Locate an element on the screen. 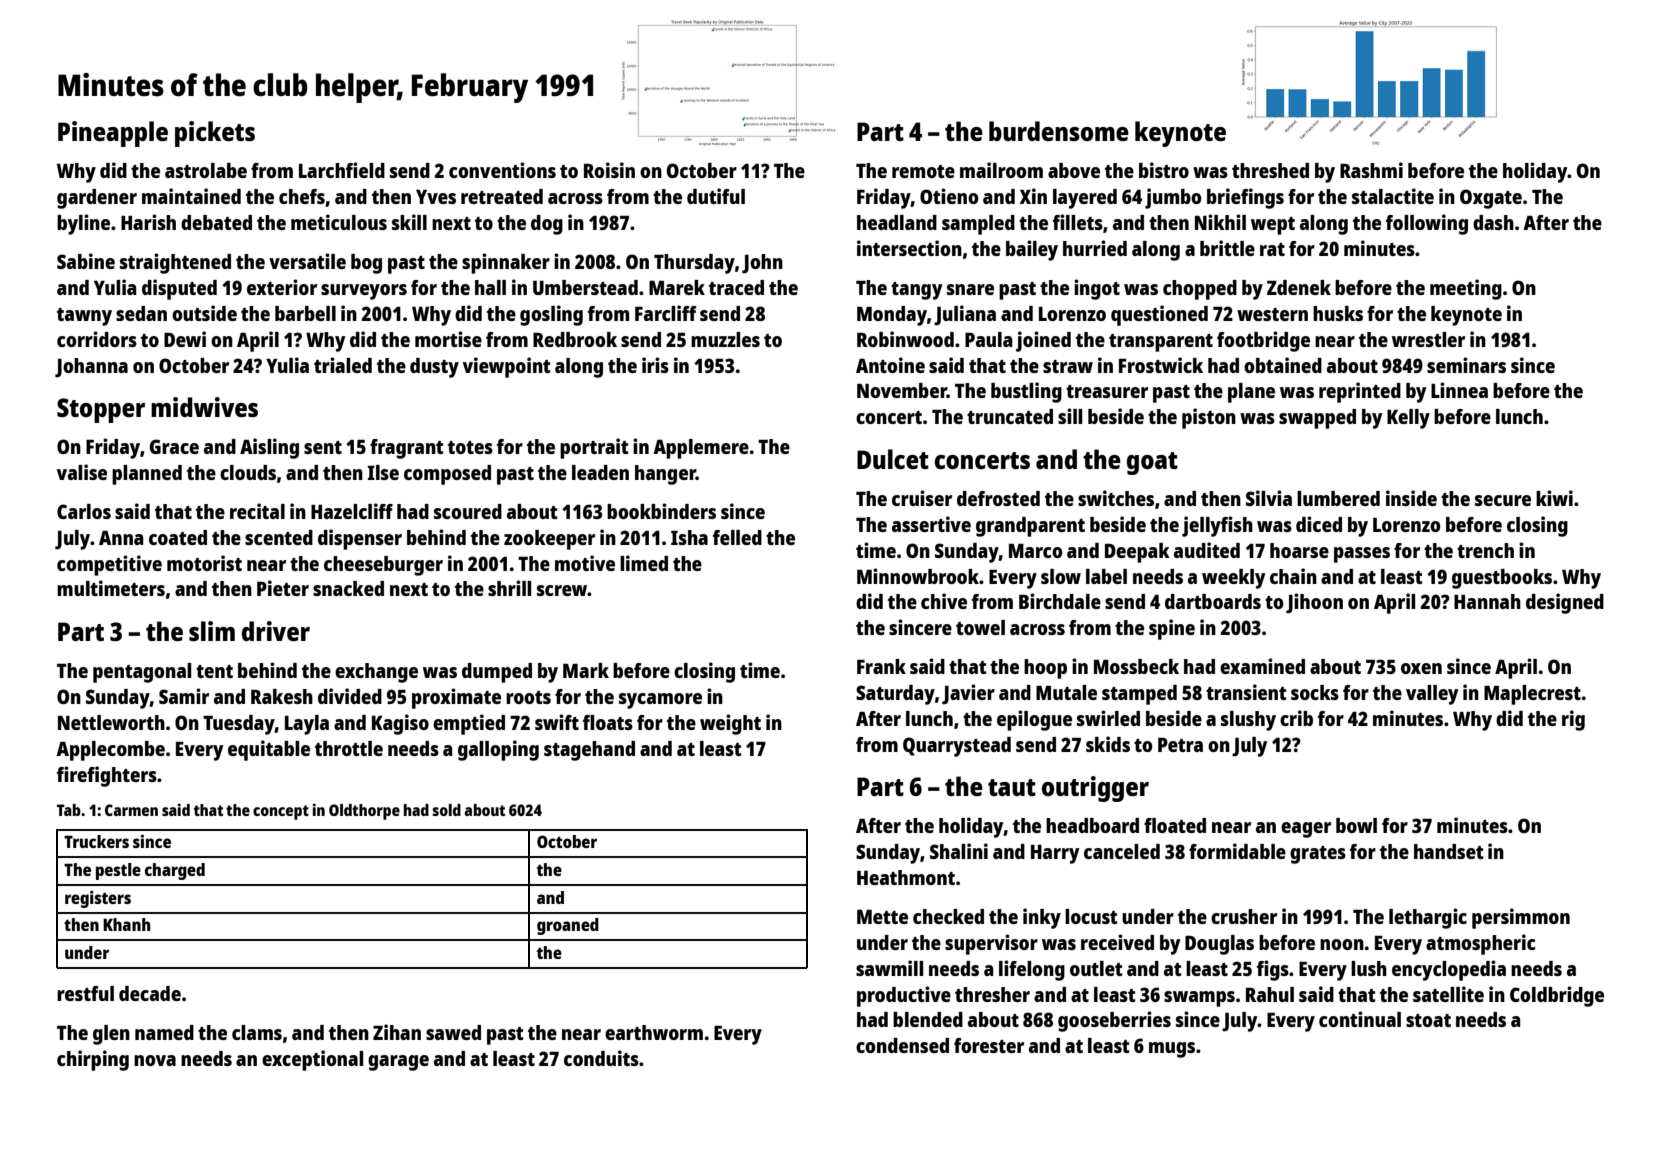 The height and width of the screenshot is (1176, 1663). noon is located at coordinates (1342, 944).
